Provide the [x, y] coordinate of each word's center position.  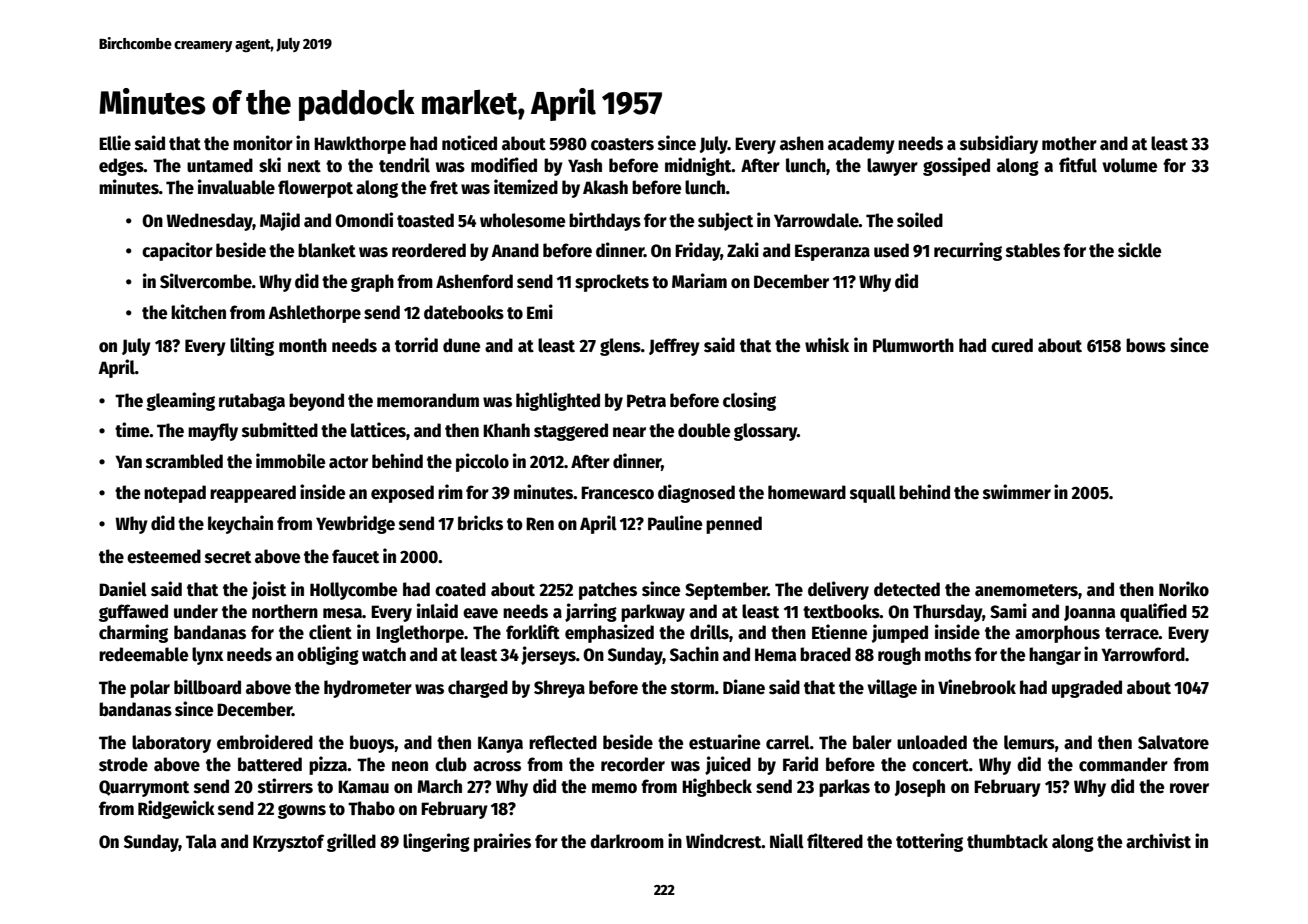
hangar [1055, 656]
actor [348, 462]
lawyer [892, 167]
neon [410, 766]
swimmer [1017, 492]
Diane [744, 687]
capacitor [177, 251]
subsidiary [999, 144]
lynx [208, 656]
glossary [765, 432]
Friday [698, 251]
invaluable [236, 187]
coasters [622, 144]
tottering [929, 842]
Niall [787, 841]
